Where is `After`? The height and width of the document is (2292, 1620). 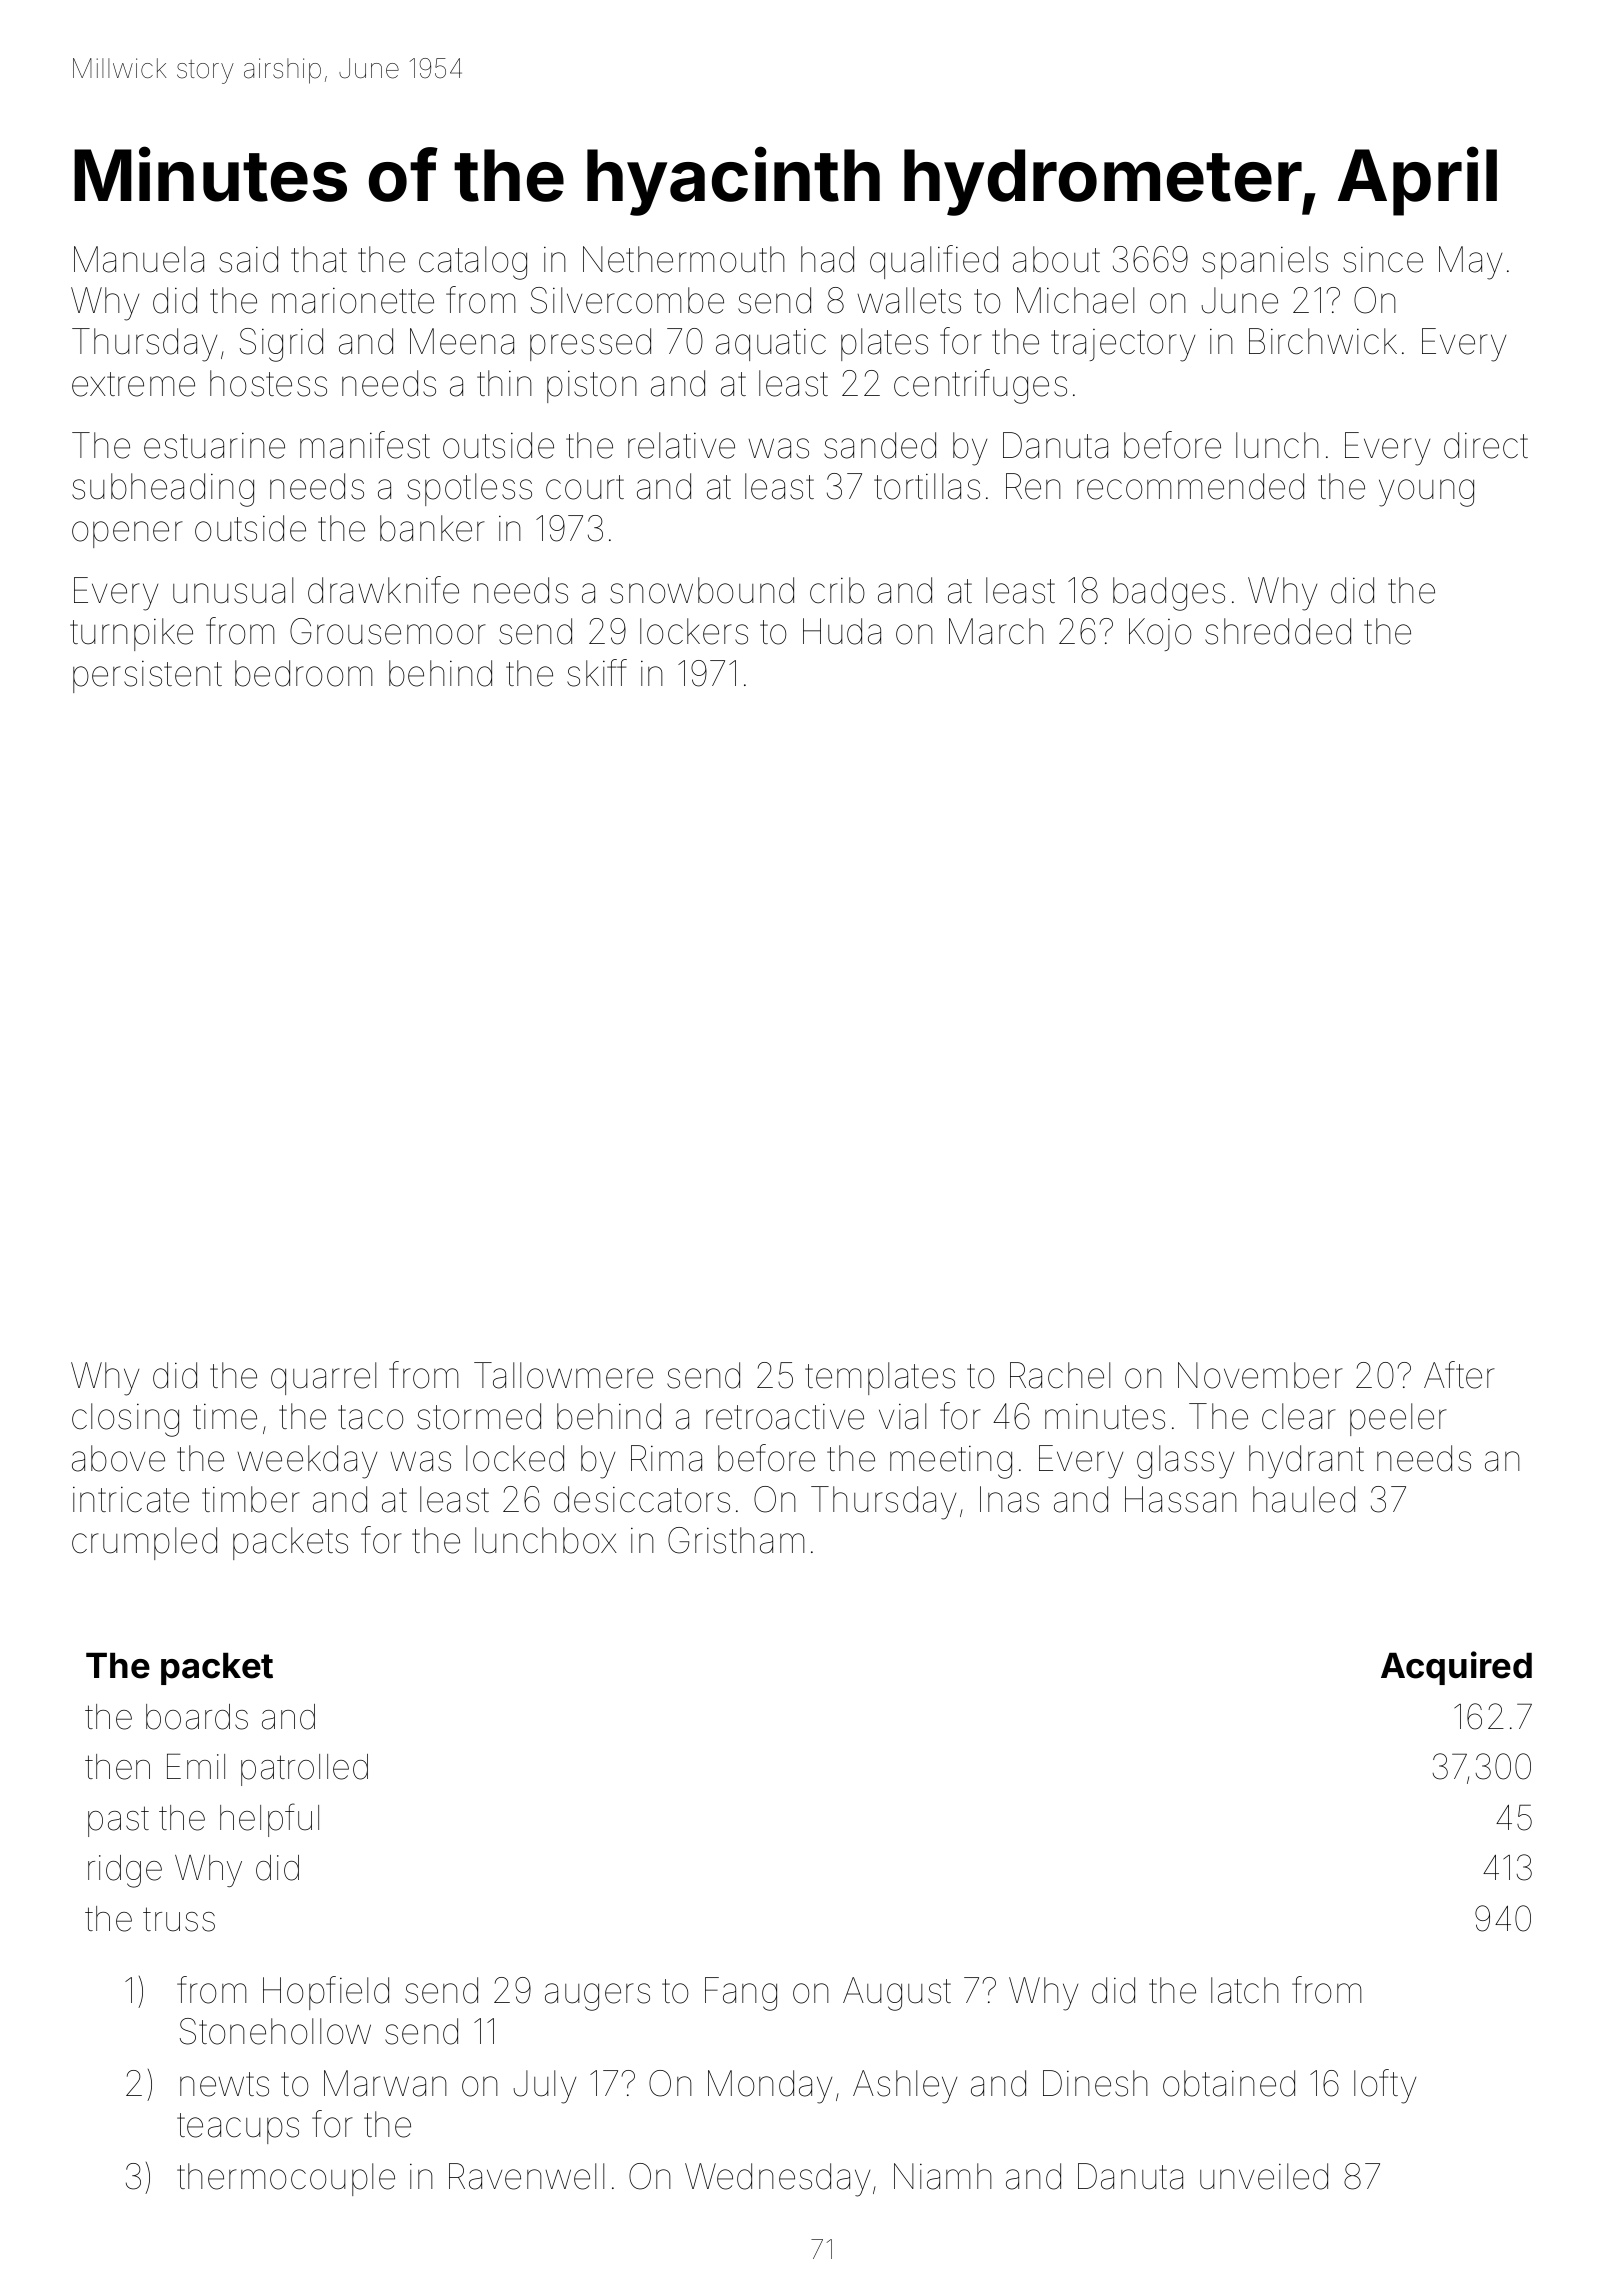 After is located at coordinates (1459, 1375).
